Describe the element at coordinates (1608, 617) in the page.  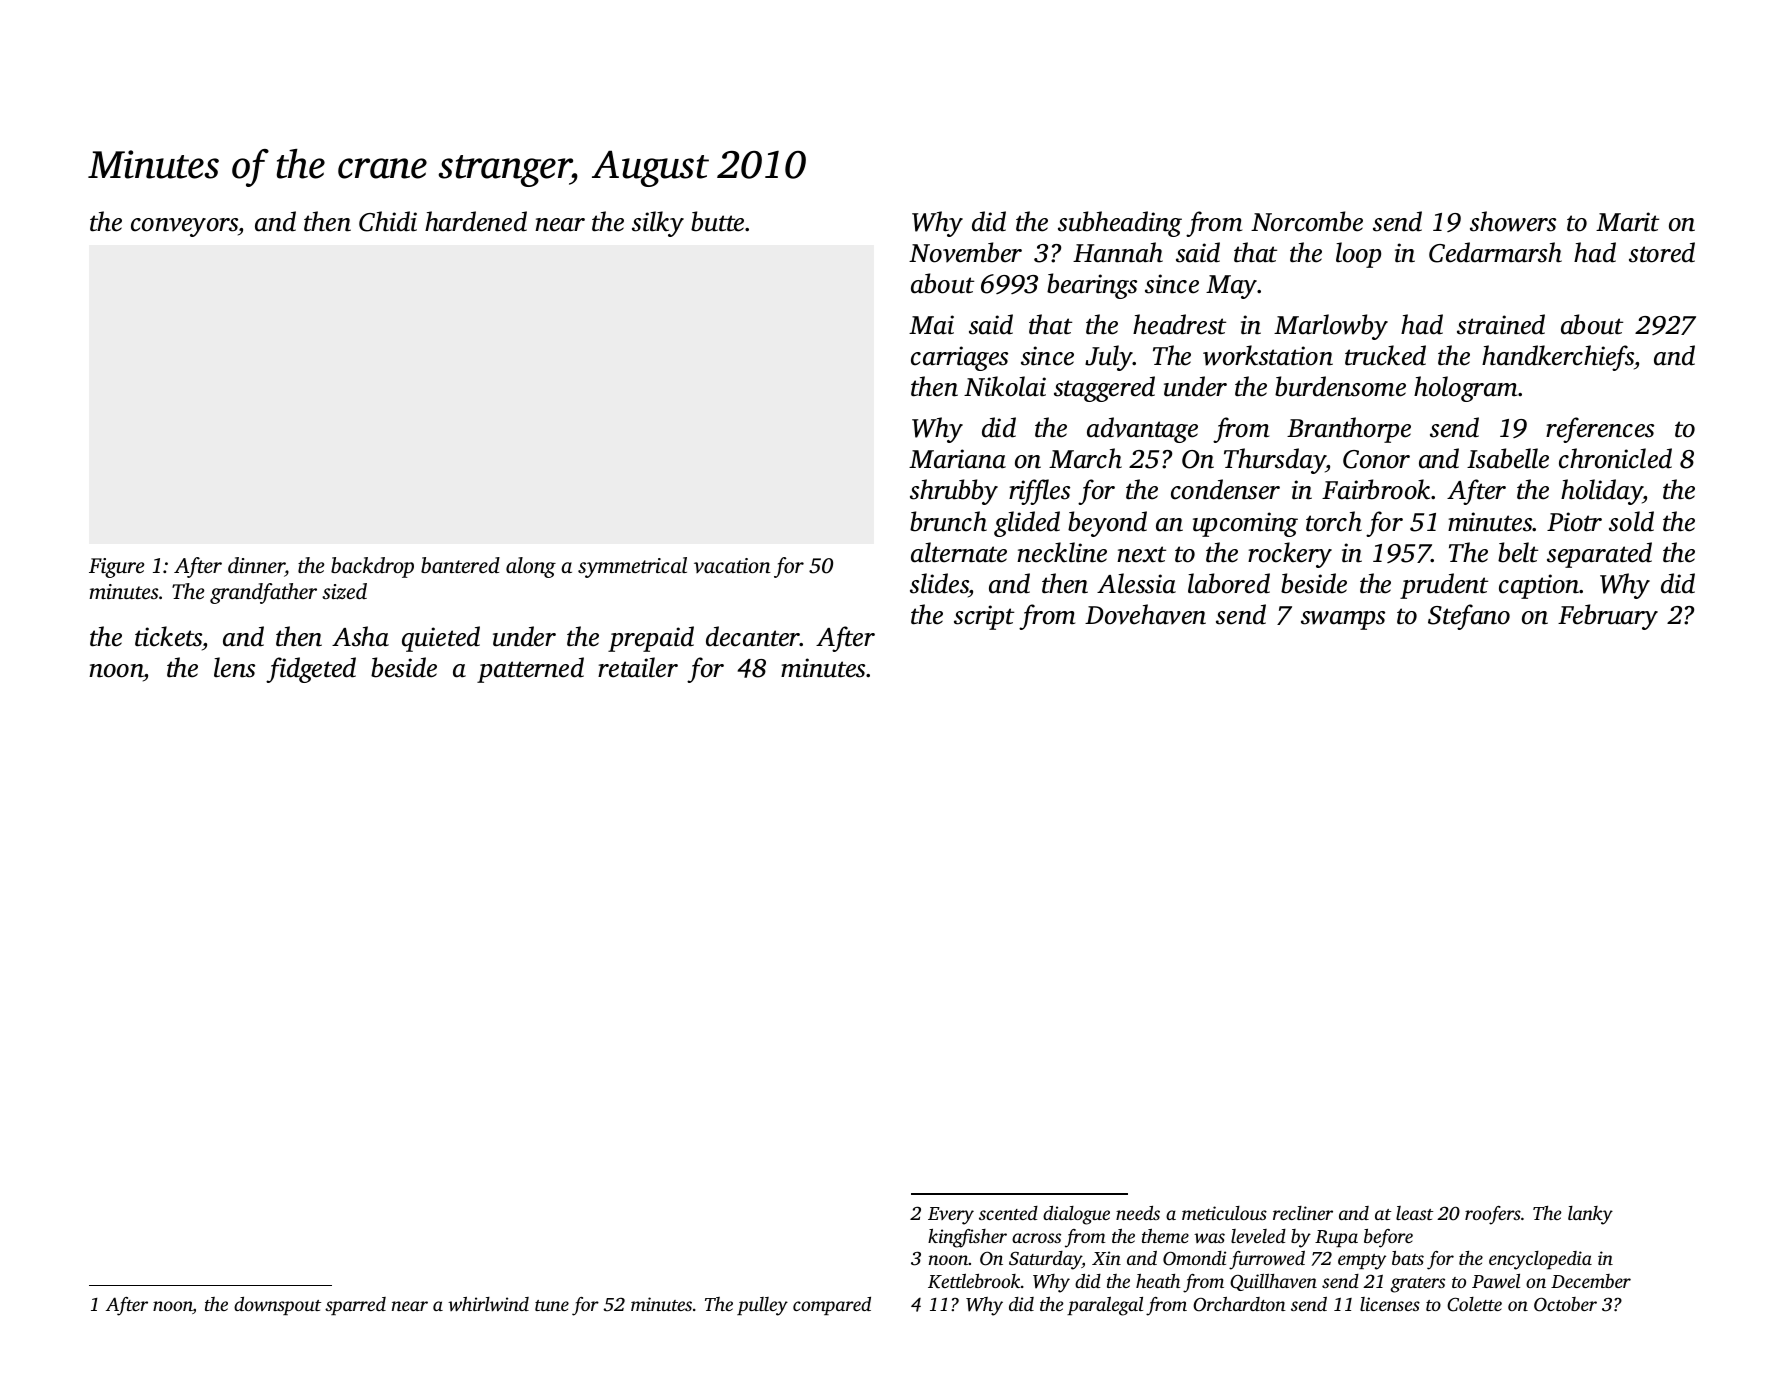
I see `February` at that location.
